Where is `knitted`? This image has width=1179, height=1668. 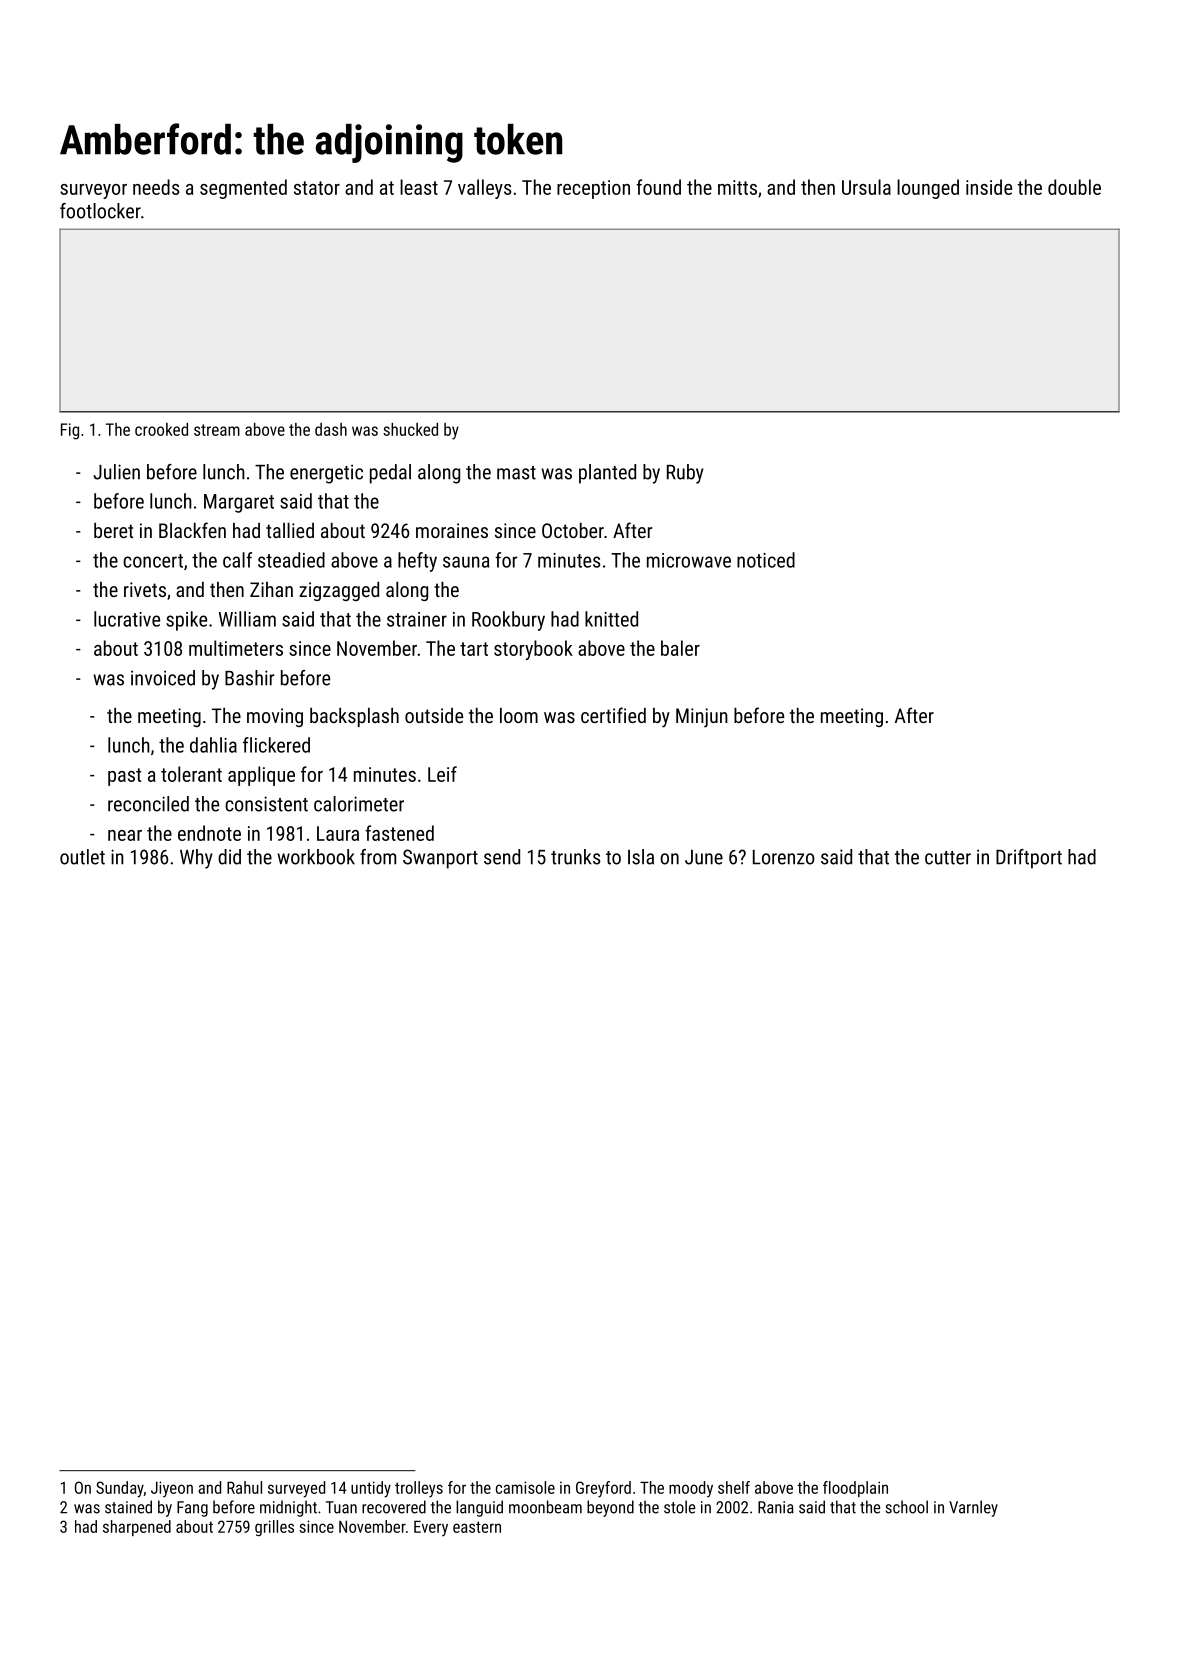
knitted is located at coordinates (611, 619).
